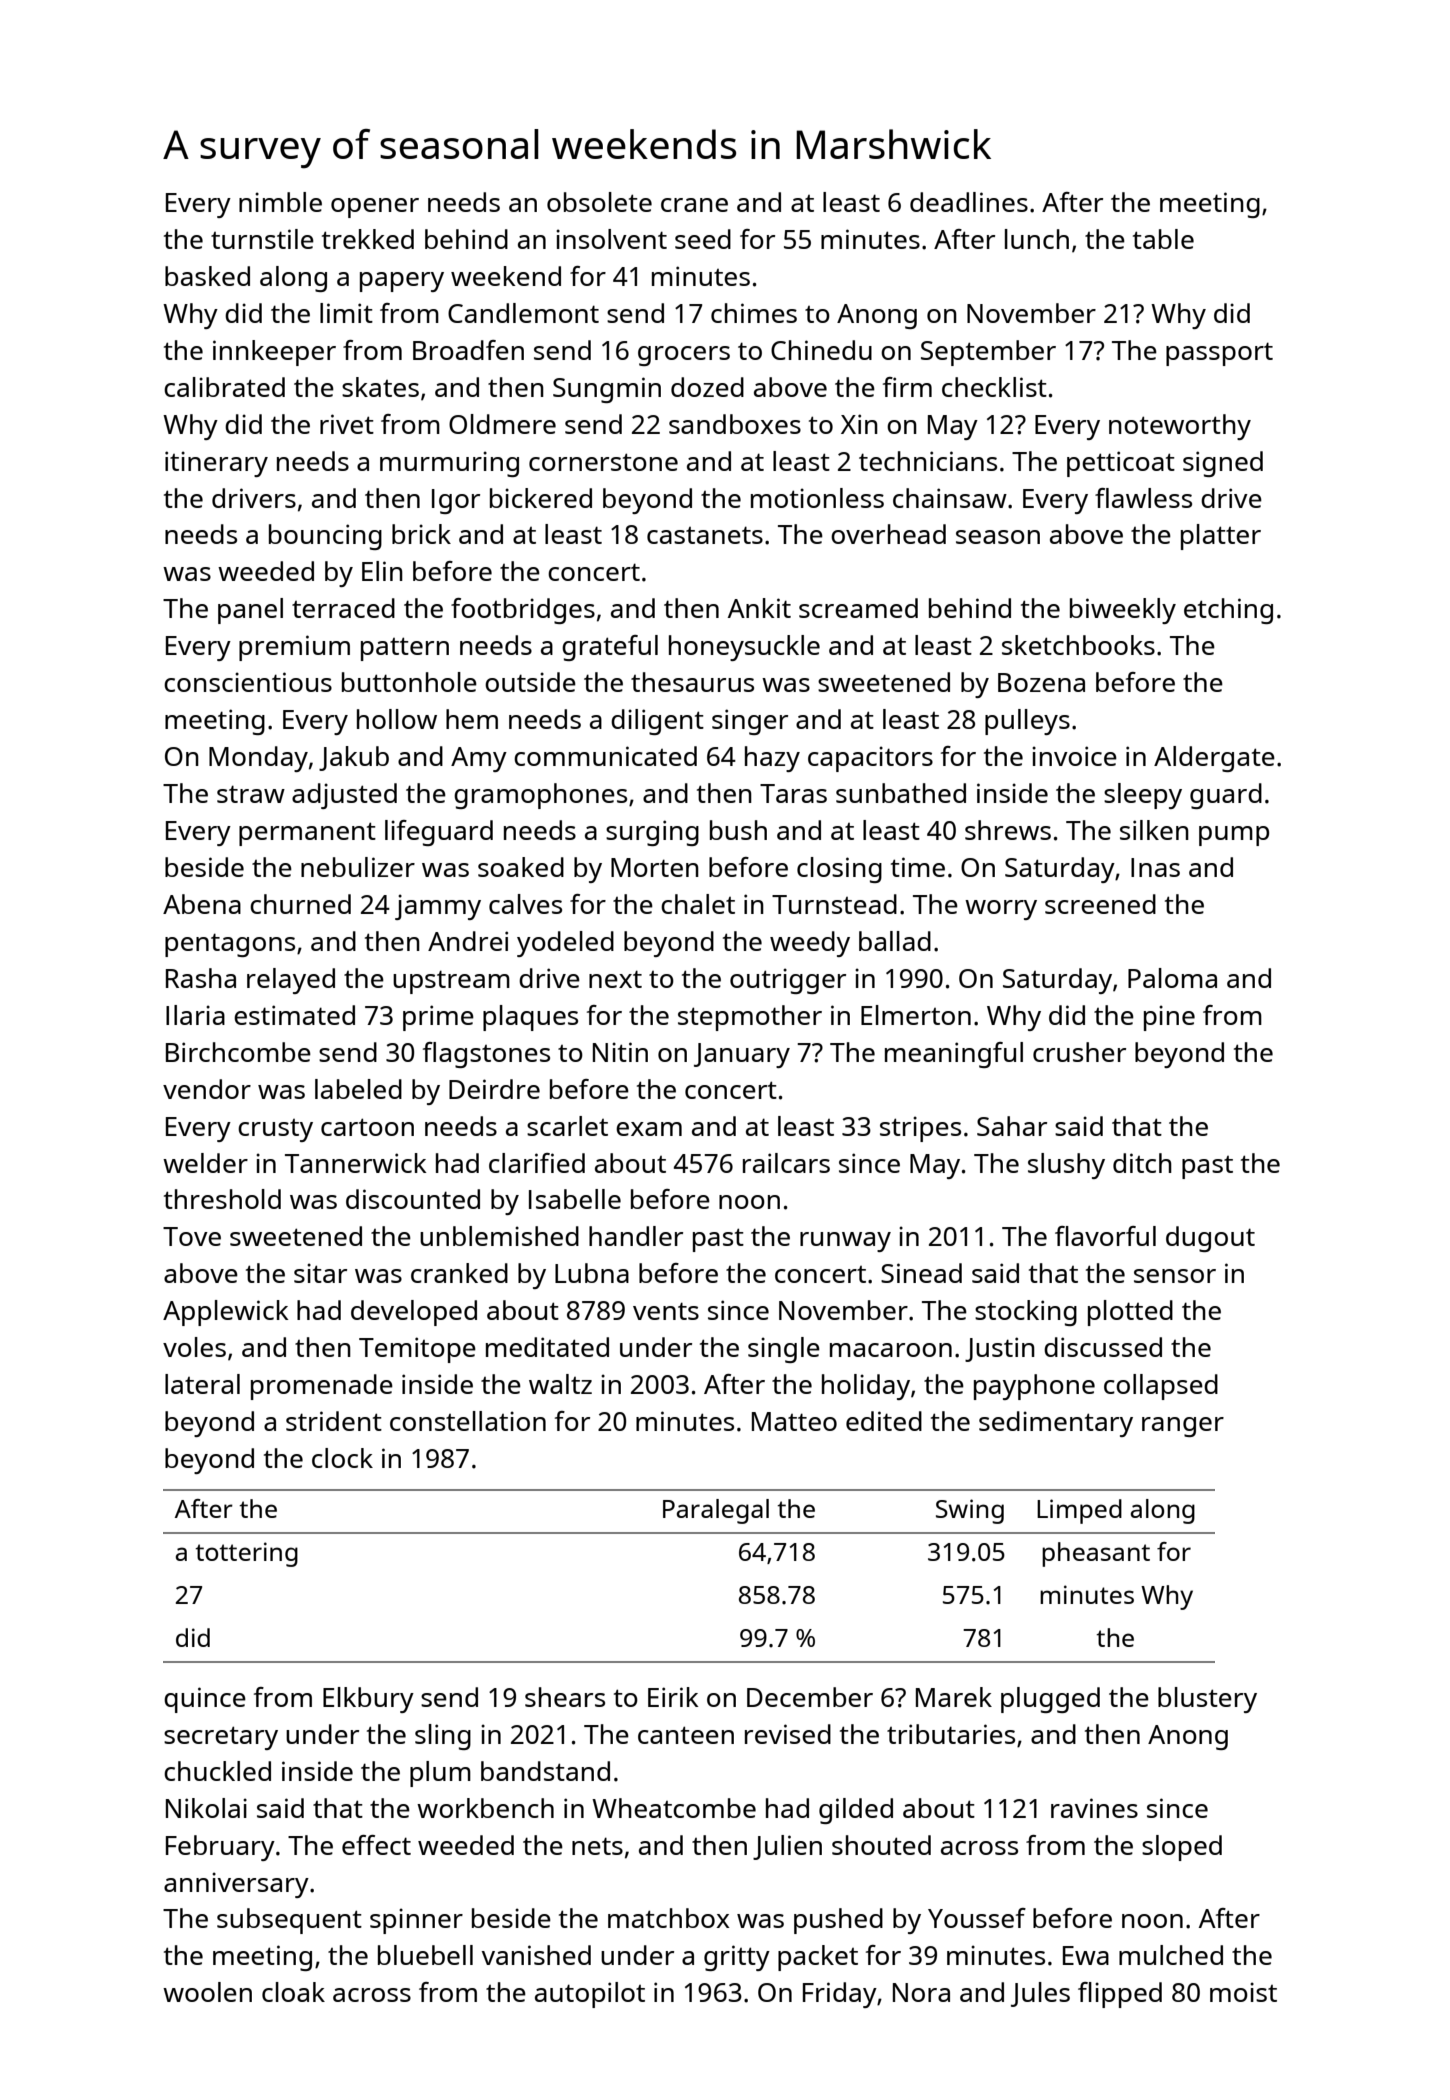  I want to click on Chinedu, so click(821, 350).
